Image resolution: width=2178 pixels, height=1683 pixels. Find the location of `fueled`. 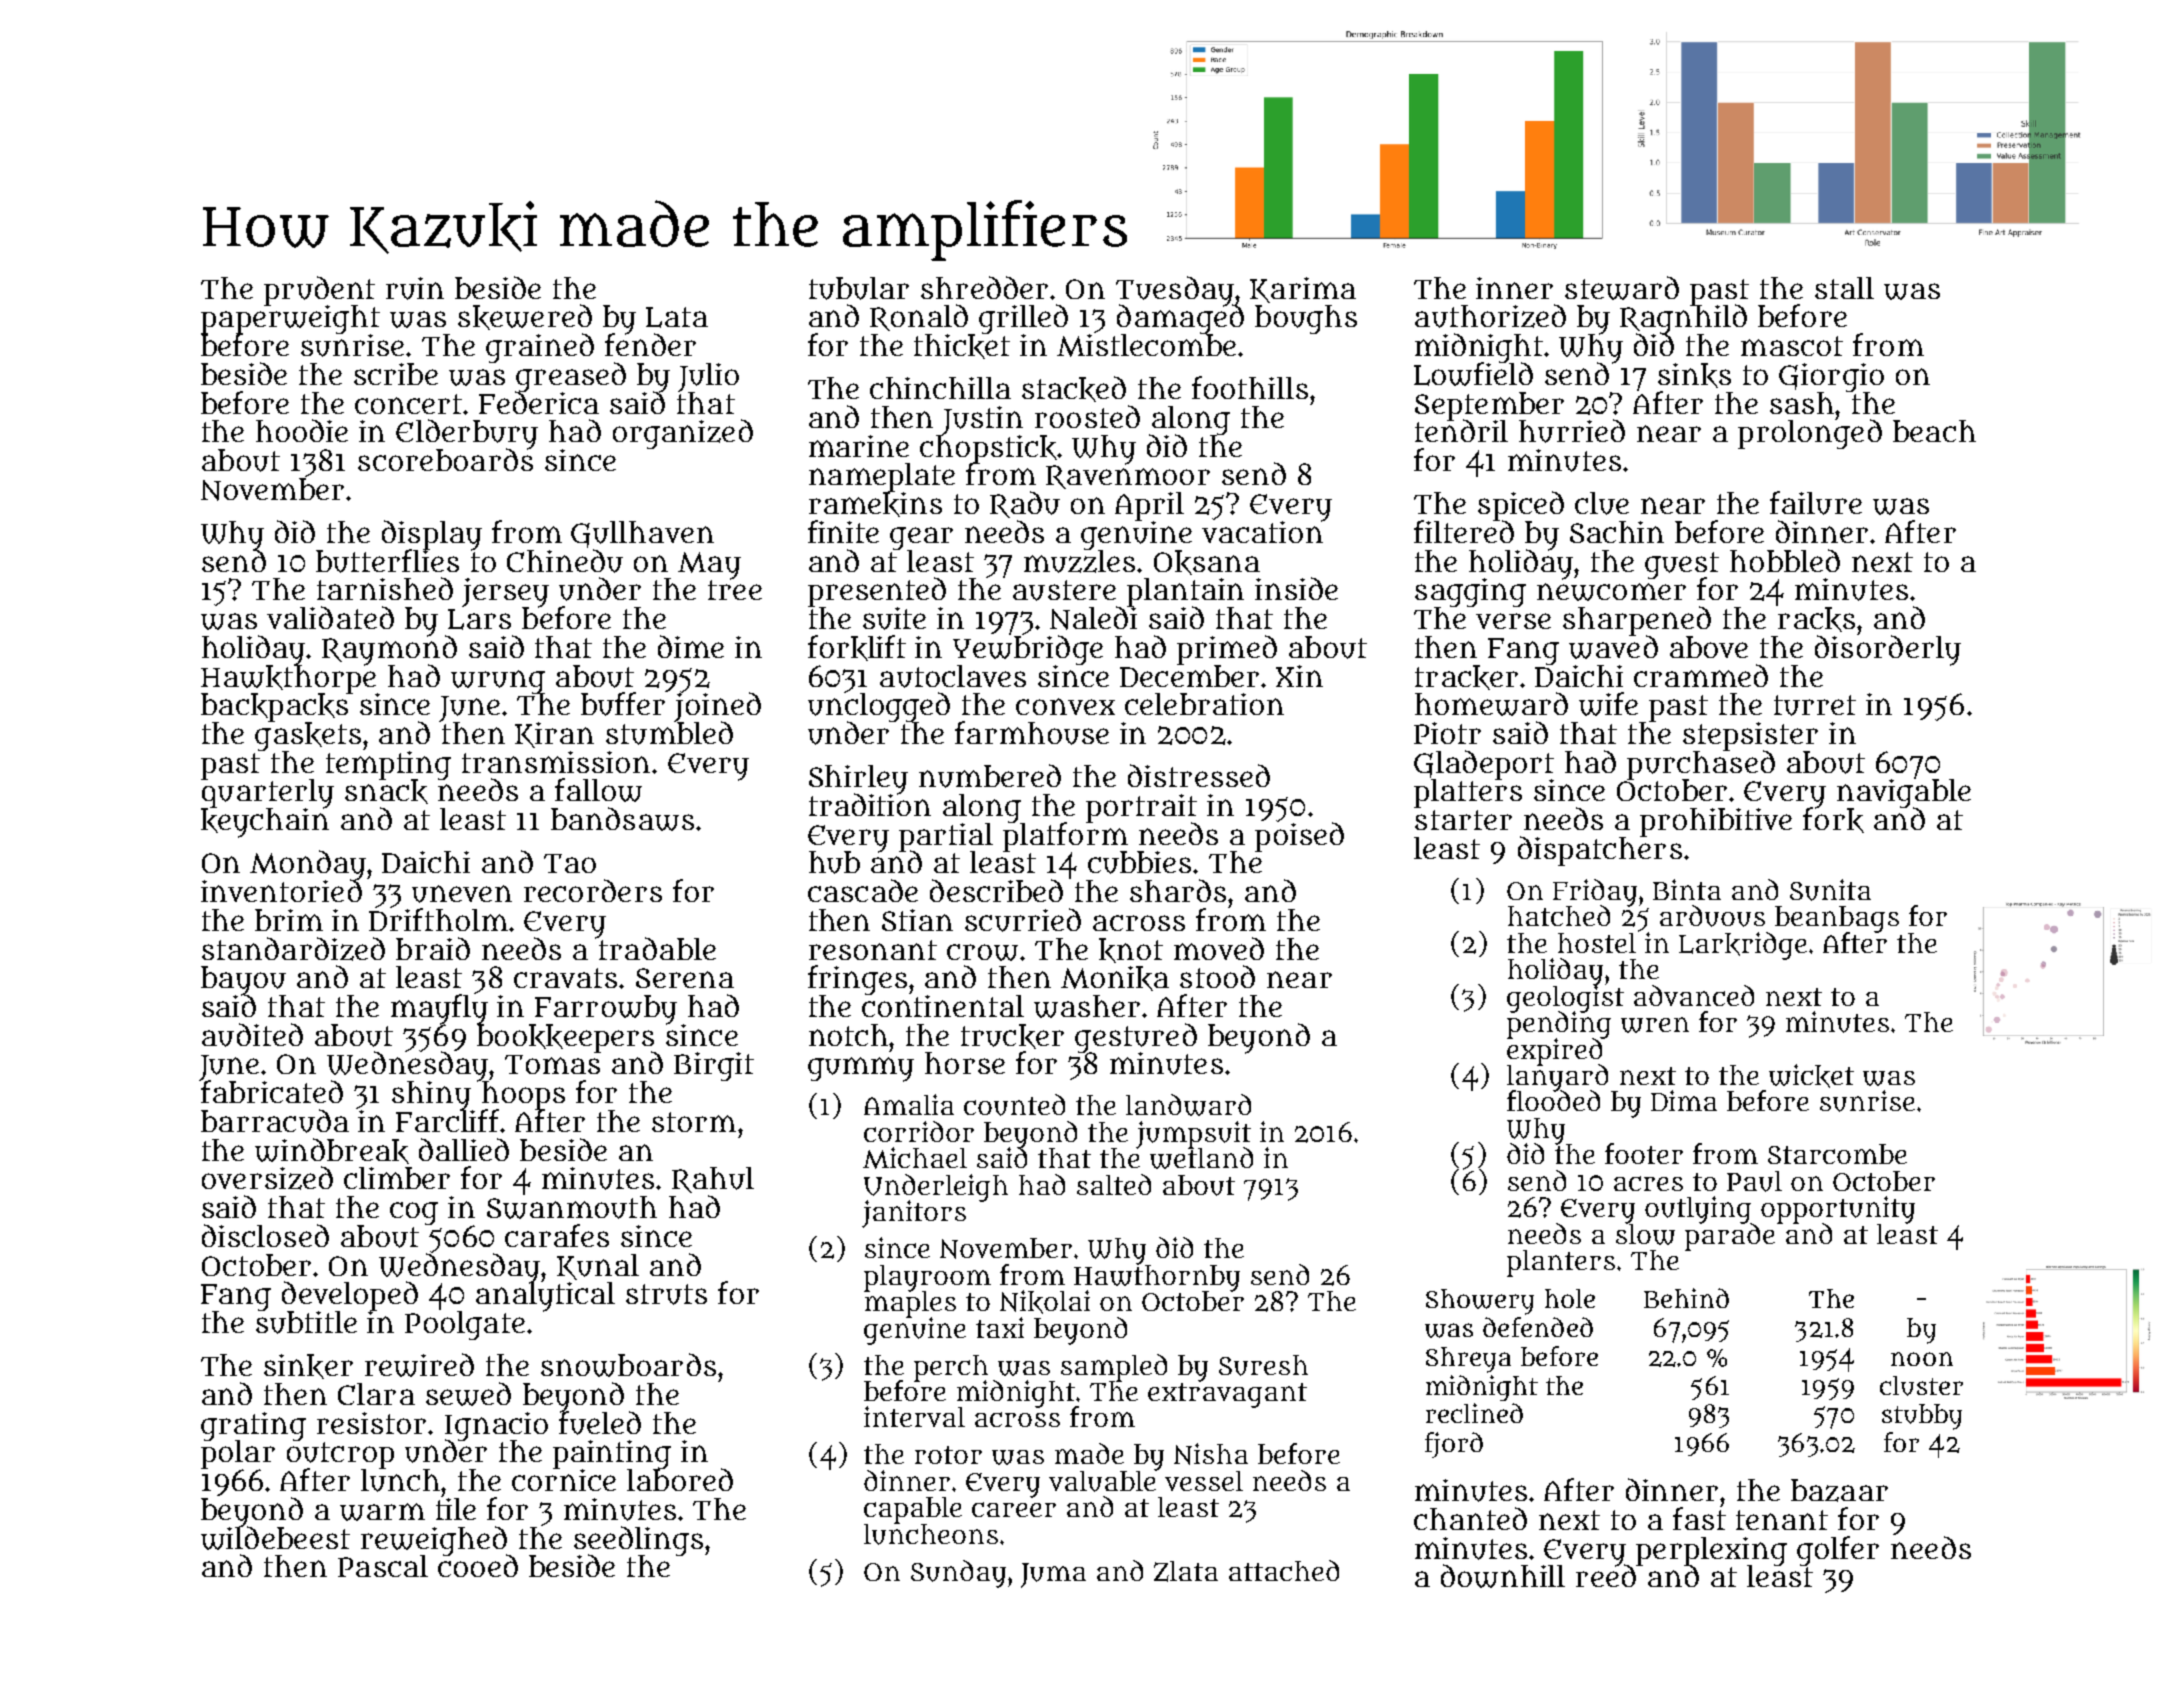

fueled is located at coordinates (600, 1423).
